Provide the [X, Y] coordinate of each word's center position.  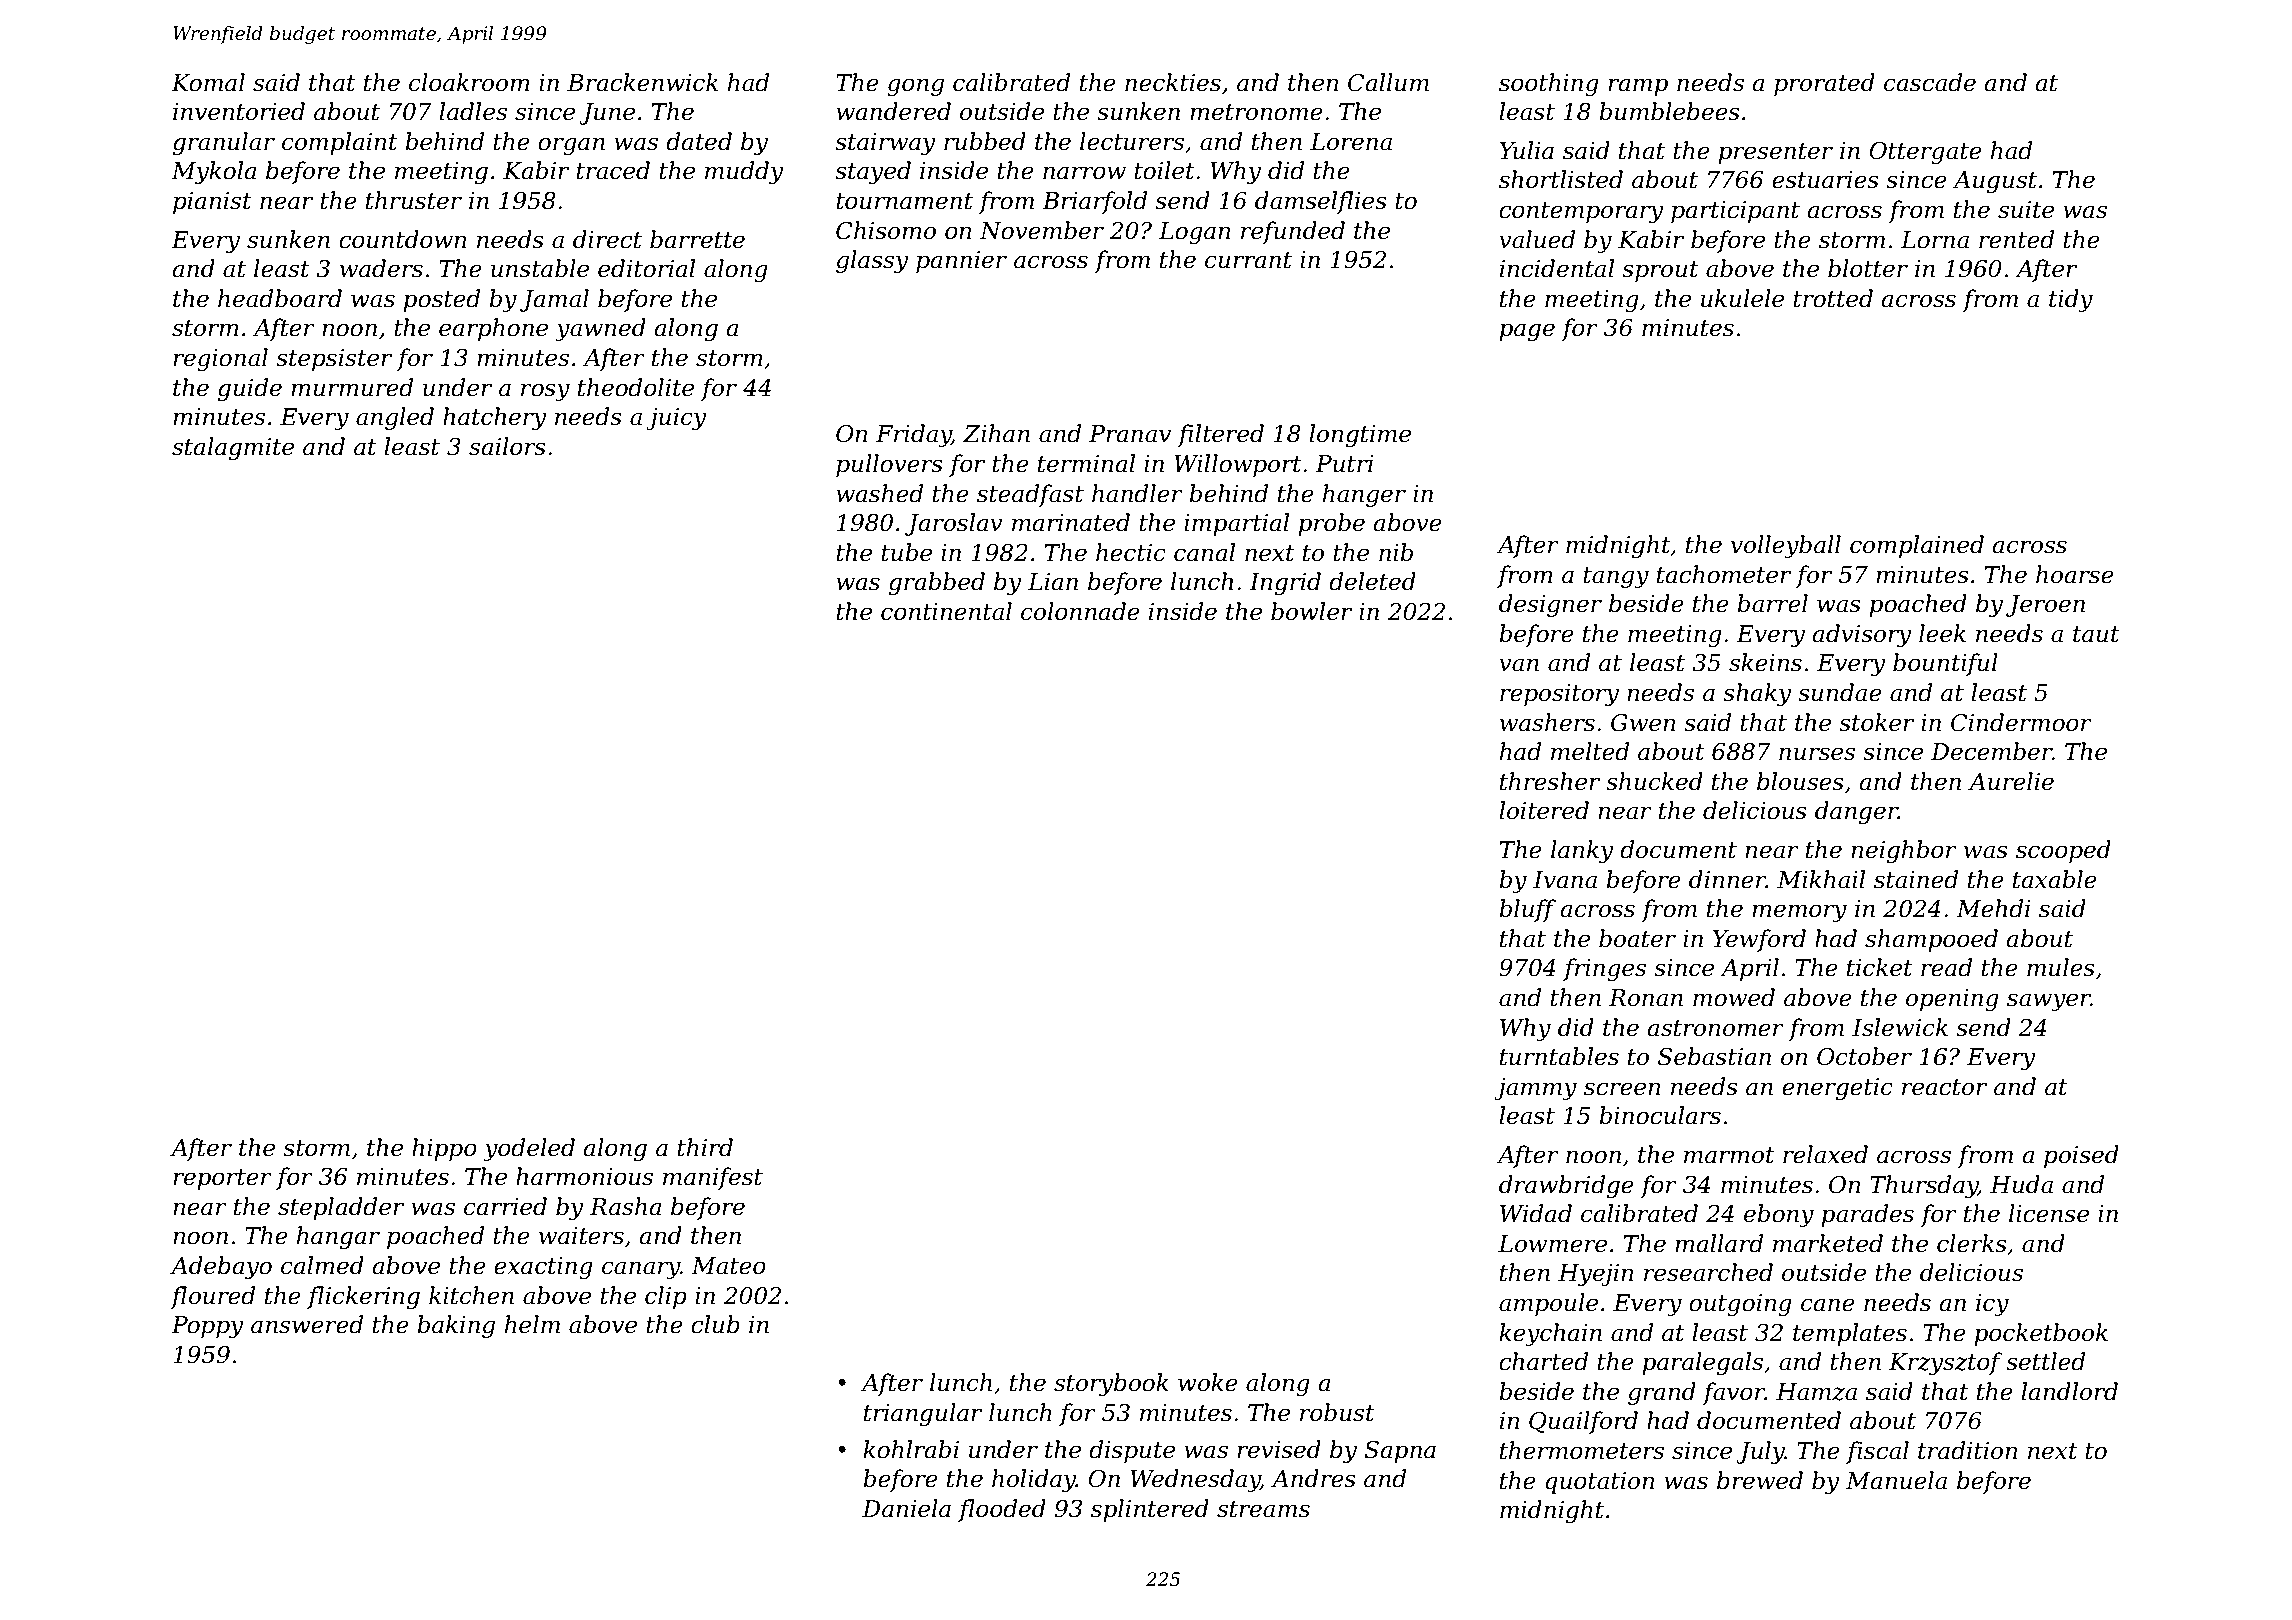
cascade [1930, 82]
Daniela [906, 1508]
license [2049, 1213]
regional [220, 359]
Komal [208, 82]
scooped [2063, 851]
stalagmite [233, 448]
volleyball [1786, 546]
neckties [1173, 82]
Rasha [626, 1206]
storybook [1111, 1384]
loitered [1544, 810]
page [1527, 332]
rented [2016, 239]
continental [946, 611]
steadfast [1030, 495]
